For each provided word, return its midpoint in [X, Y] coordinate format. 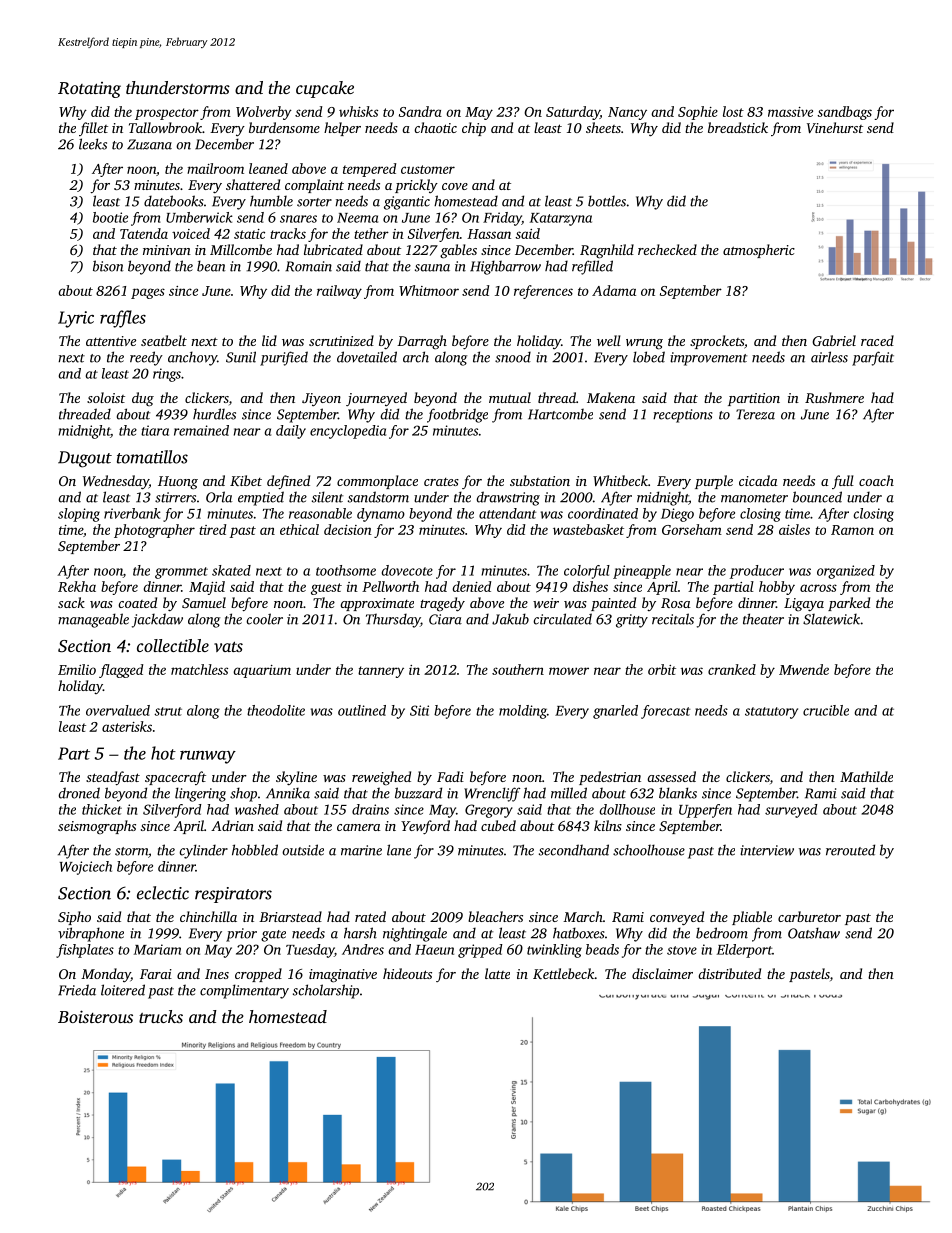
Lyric [76, 319]
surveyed [791, 811]
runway [208, 757]
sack [71, 602]
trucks [161, 1016]
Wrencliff [492, 794]
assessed [671, 776]
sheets [603, 127]
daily [291, 432]
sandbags [844, 113]
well [609, 340]
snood [513, 357]
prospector [167, 114]
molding [523, 712]
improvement [708, 359]
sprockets [717, 342]
